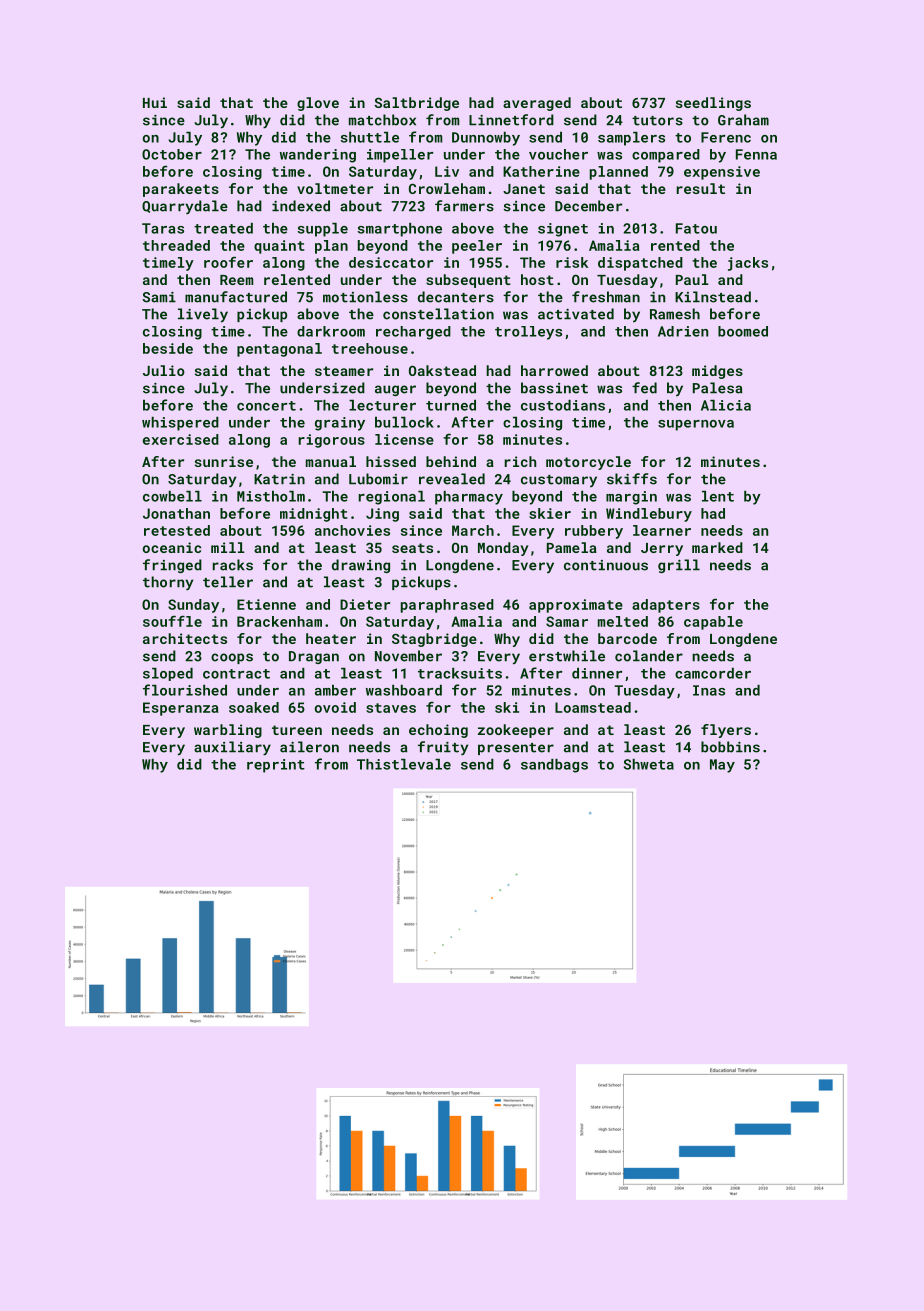 The height and width of the screenshot is (1311, 924). What do you see at coordinates (713, 104) in the screenshot?
I see `seedlings` at bounding box center [713, 104].
